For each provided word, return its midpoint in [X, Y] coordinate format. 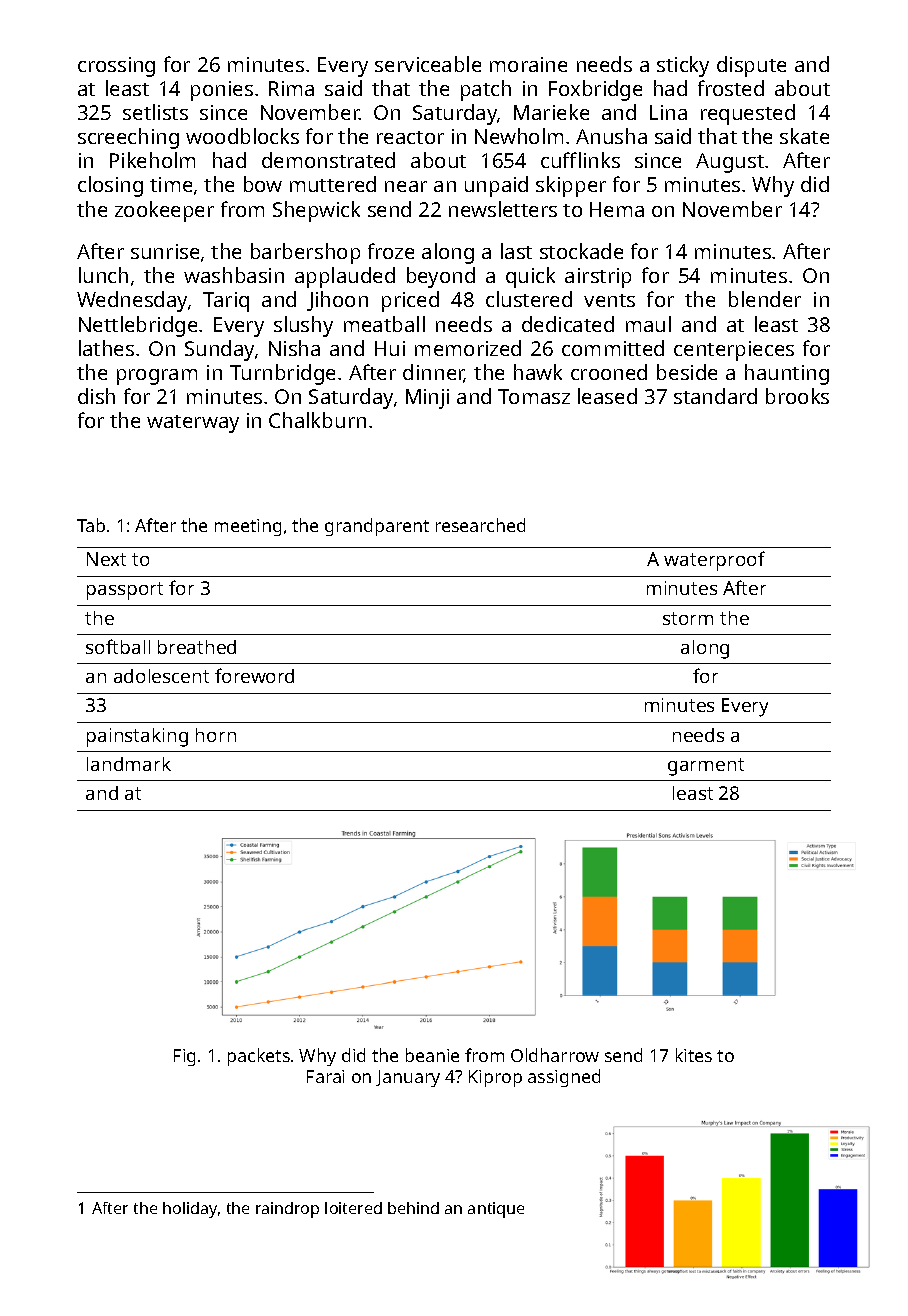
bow [263, 184]
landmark [129, 764]
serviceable [428, 64]
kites [694, 1055]
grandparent [377, 527]
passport [125, 591]
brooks [797, 396]
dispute [751, 66]
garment [706, 767]
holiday [190, 1210]
